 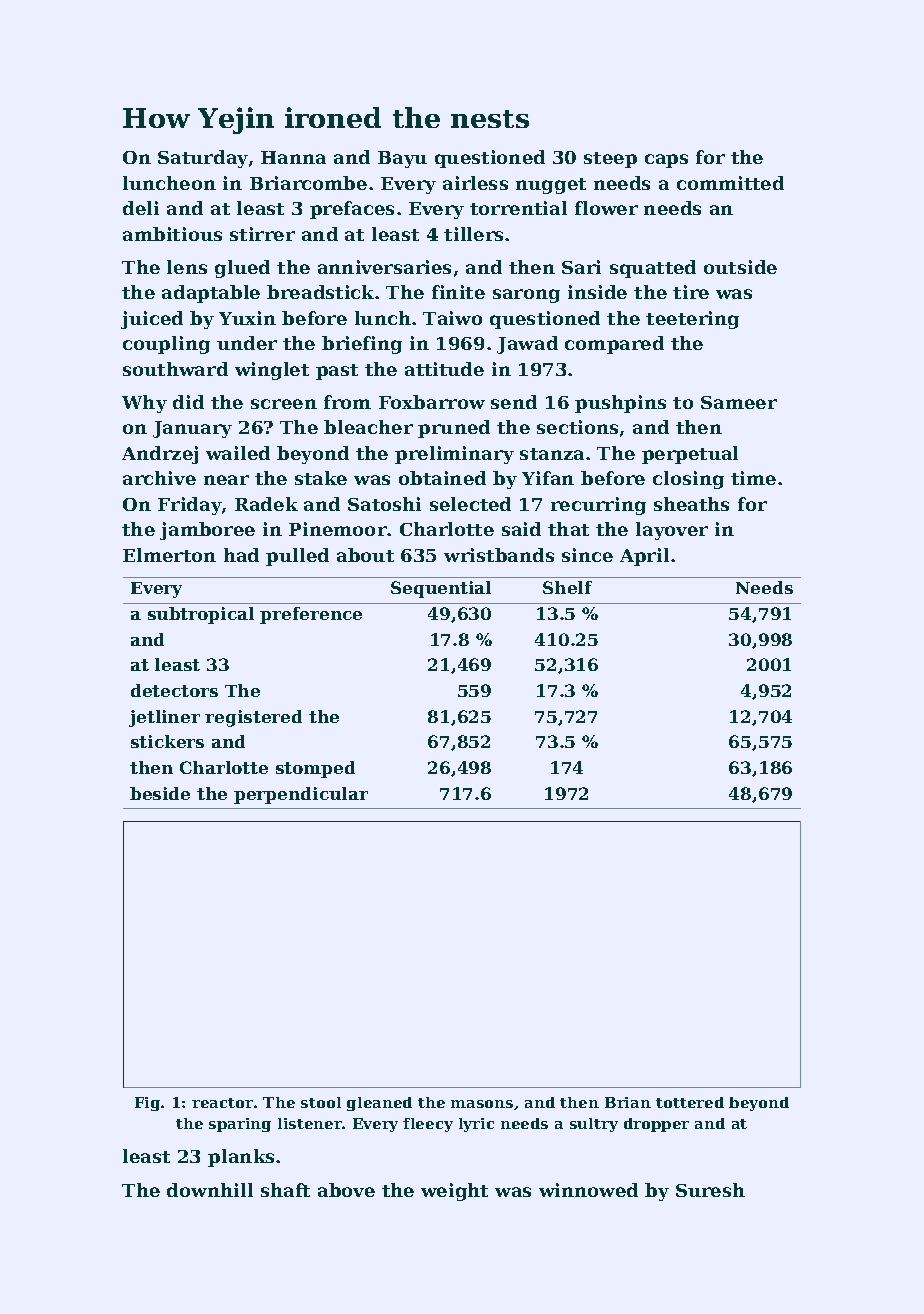 What do you see at coordinates (739, 402) in the screenshot?
I see `Sameer` at bounding box center [739, 402].
